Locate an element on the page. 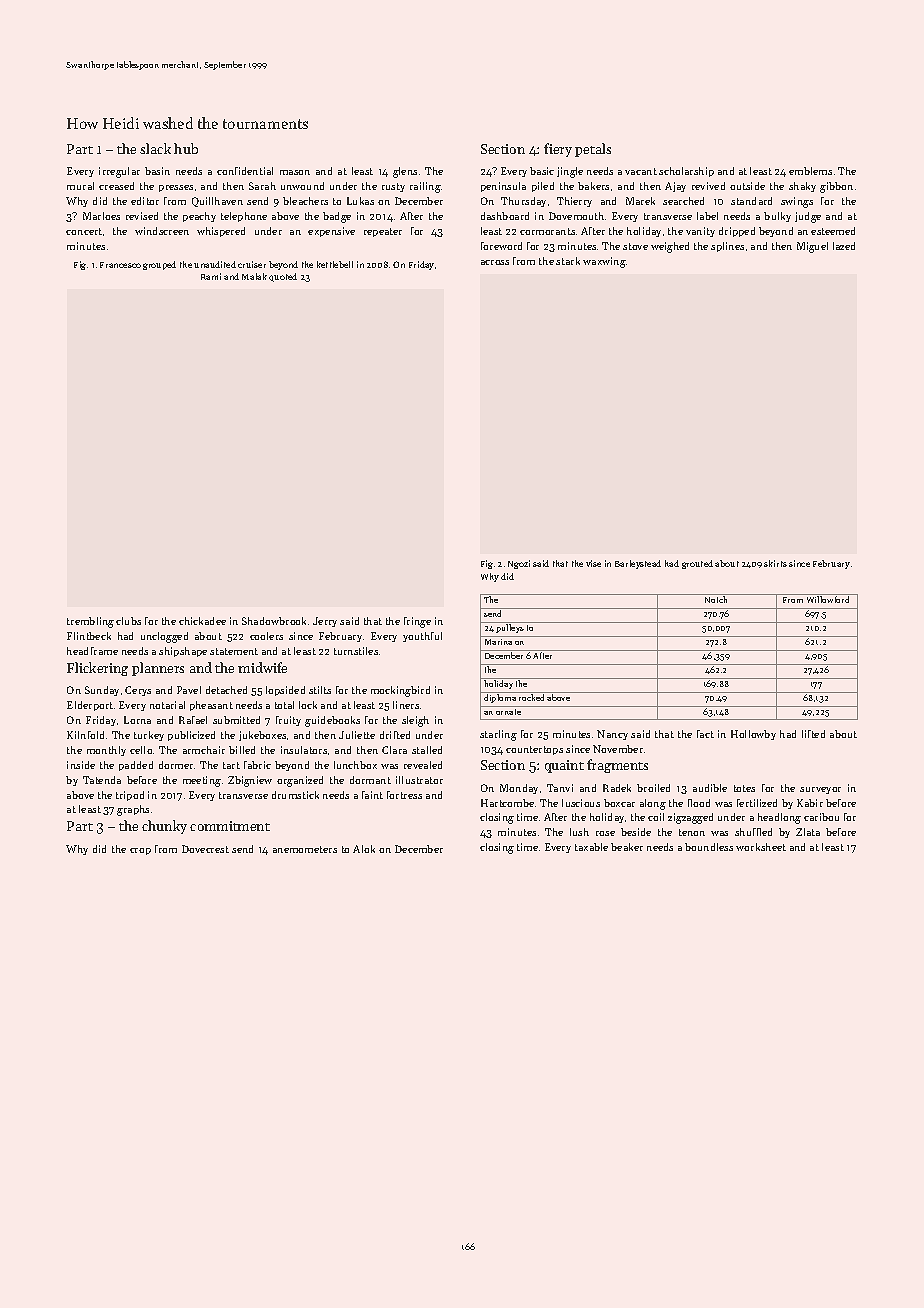  Ngozi is located at coordinates (519, 564).
